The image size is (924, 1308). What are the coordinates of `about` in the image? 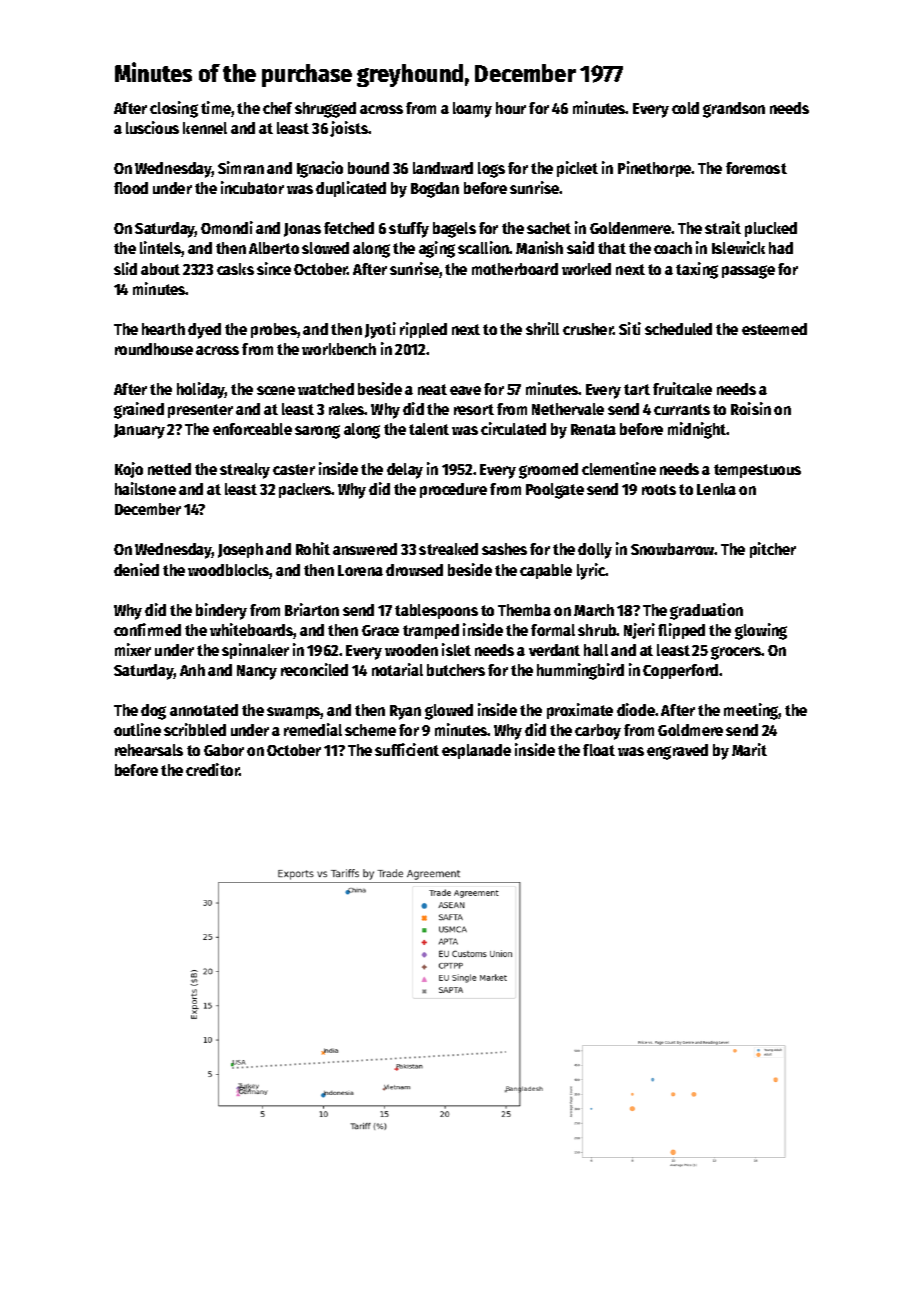 It's located at (160, 269).
